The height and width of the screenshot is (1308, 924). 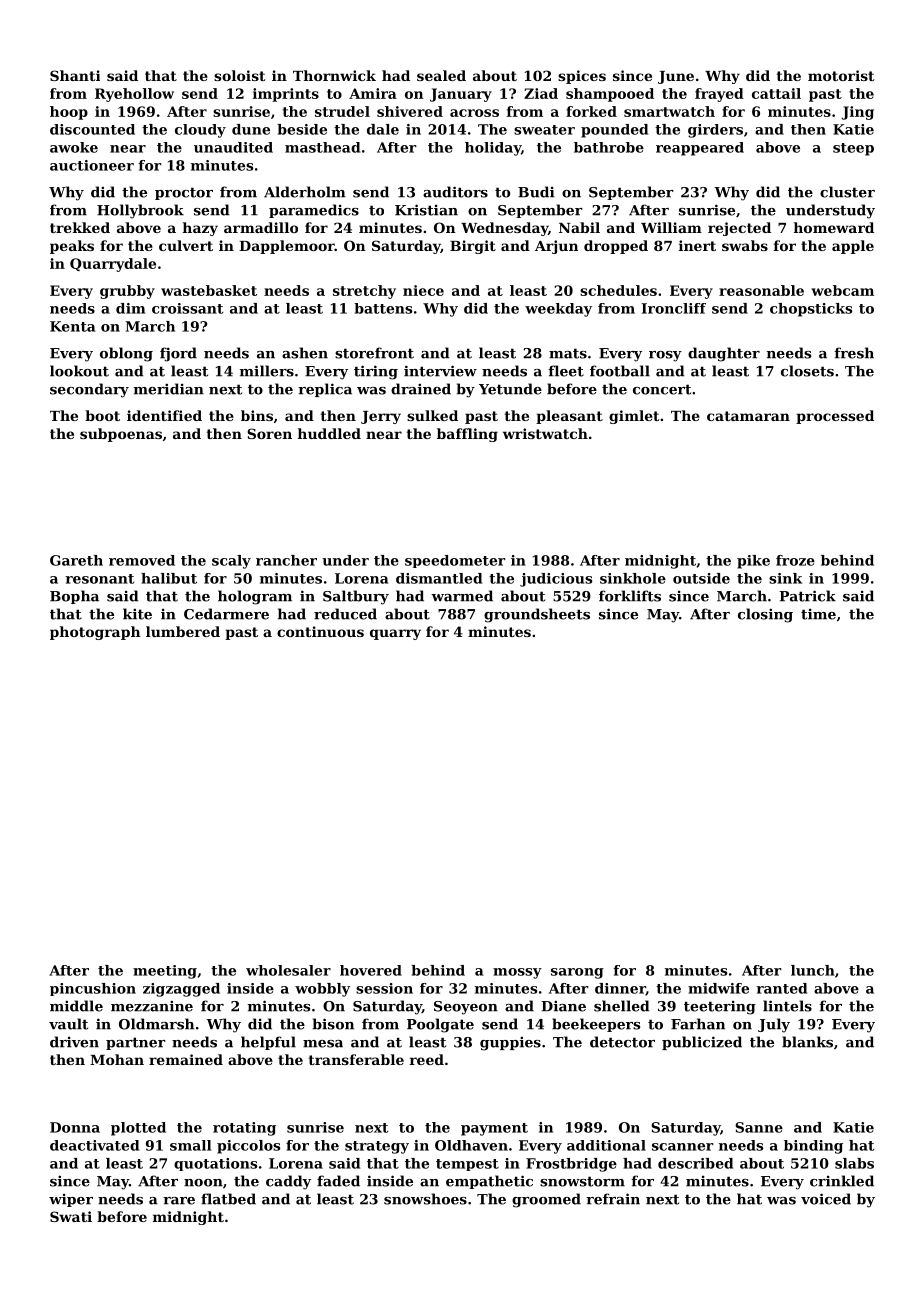 What do you see at coordinates (384, 988) in the screenshot?
I see `session` at bounding box center [384, 988].
